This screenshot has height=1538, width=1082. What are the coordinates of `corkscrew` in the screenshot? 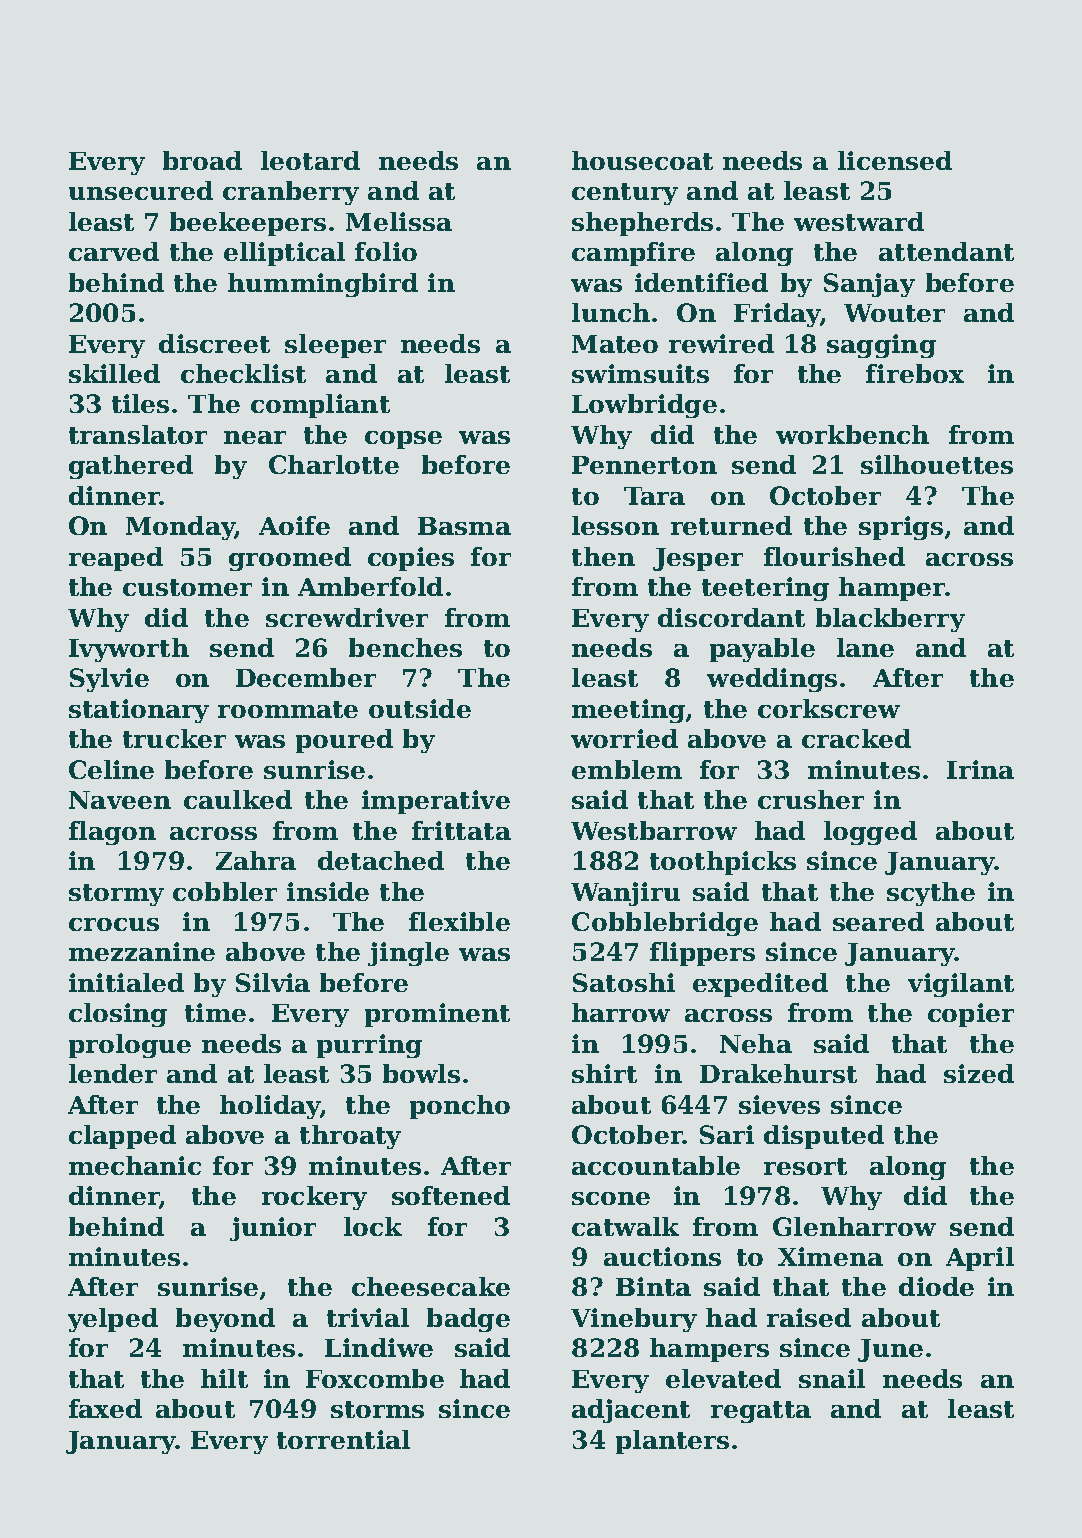 It's located at (829, 708).
